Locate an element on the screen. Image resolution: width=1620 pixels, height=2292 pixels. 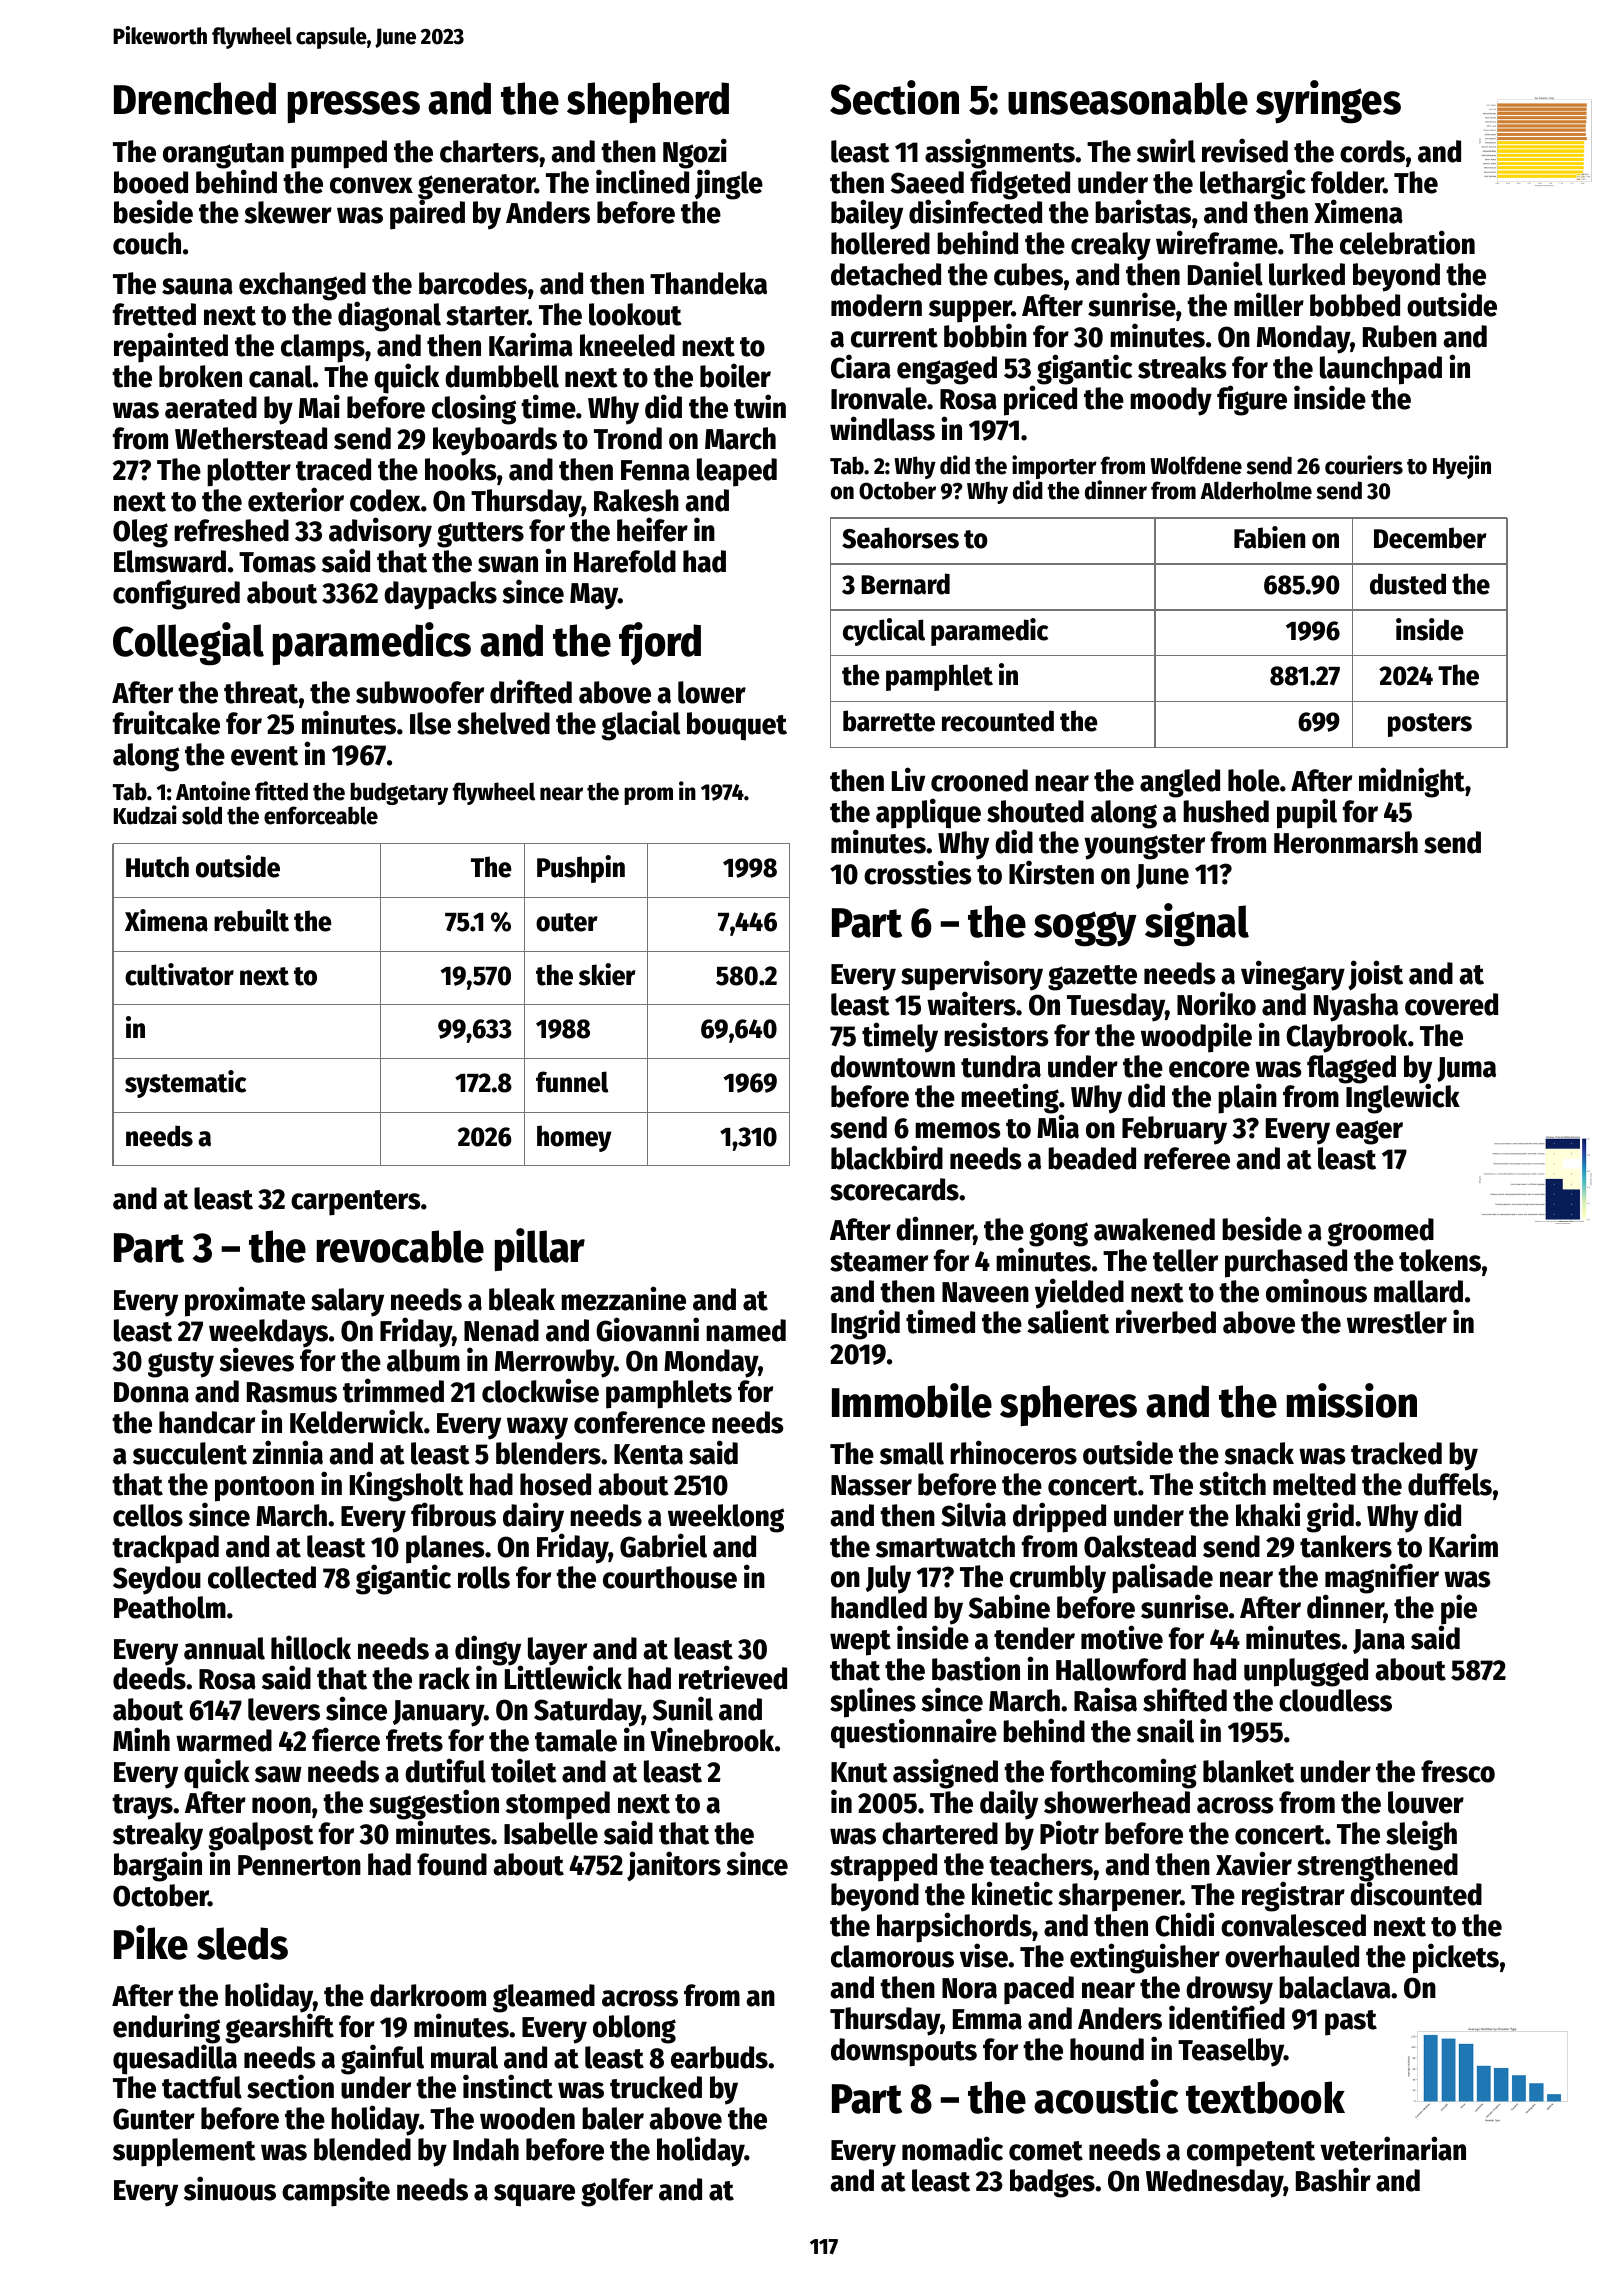
assignments is located at coordinates (1000, 153).
